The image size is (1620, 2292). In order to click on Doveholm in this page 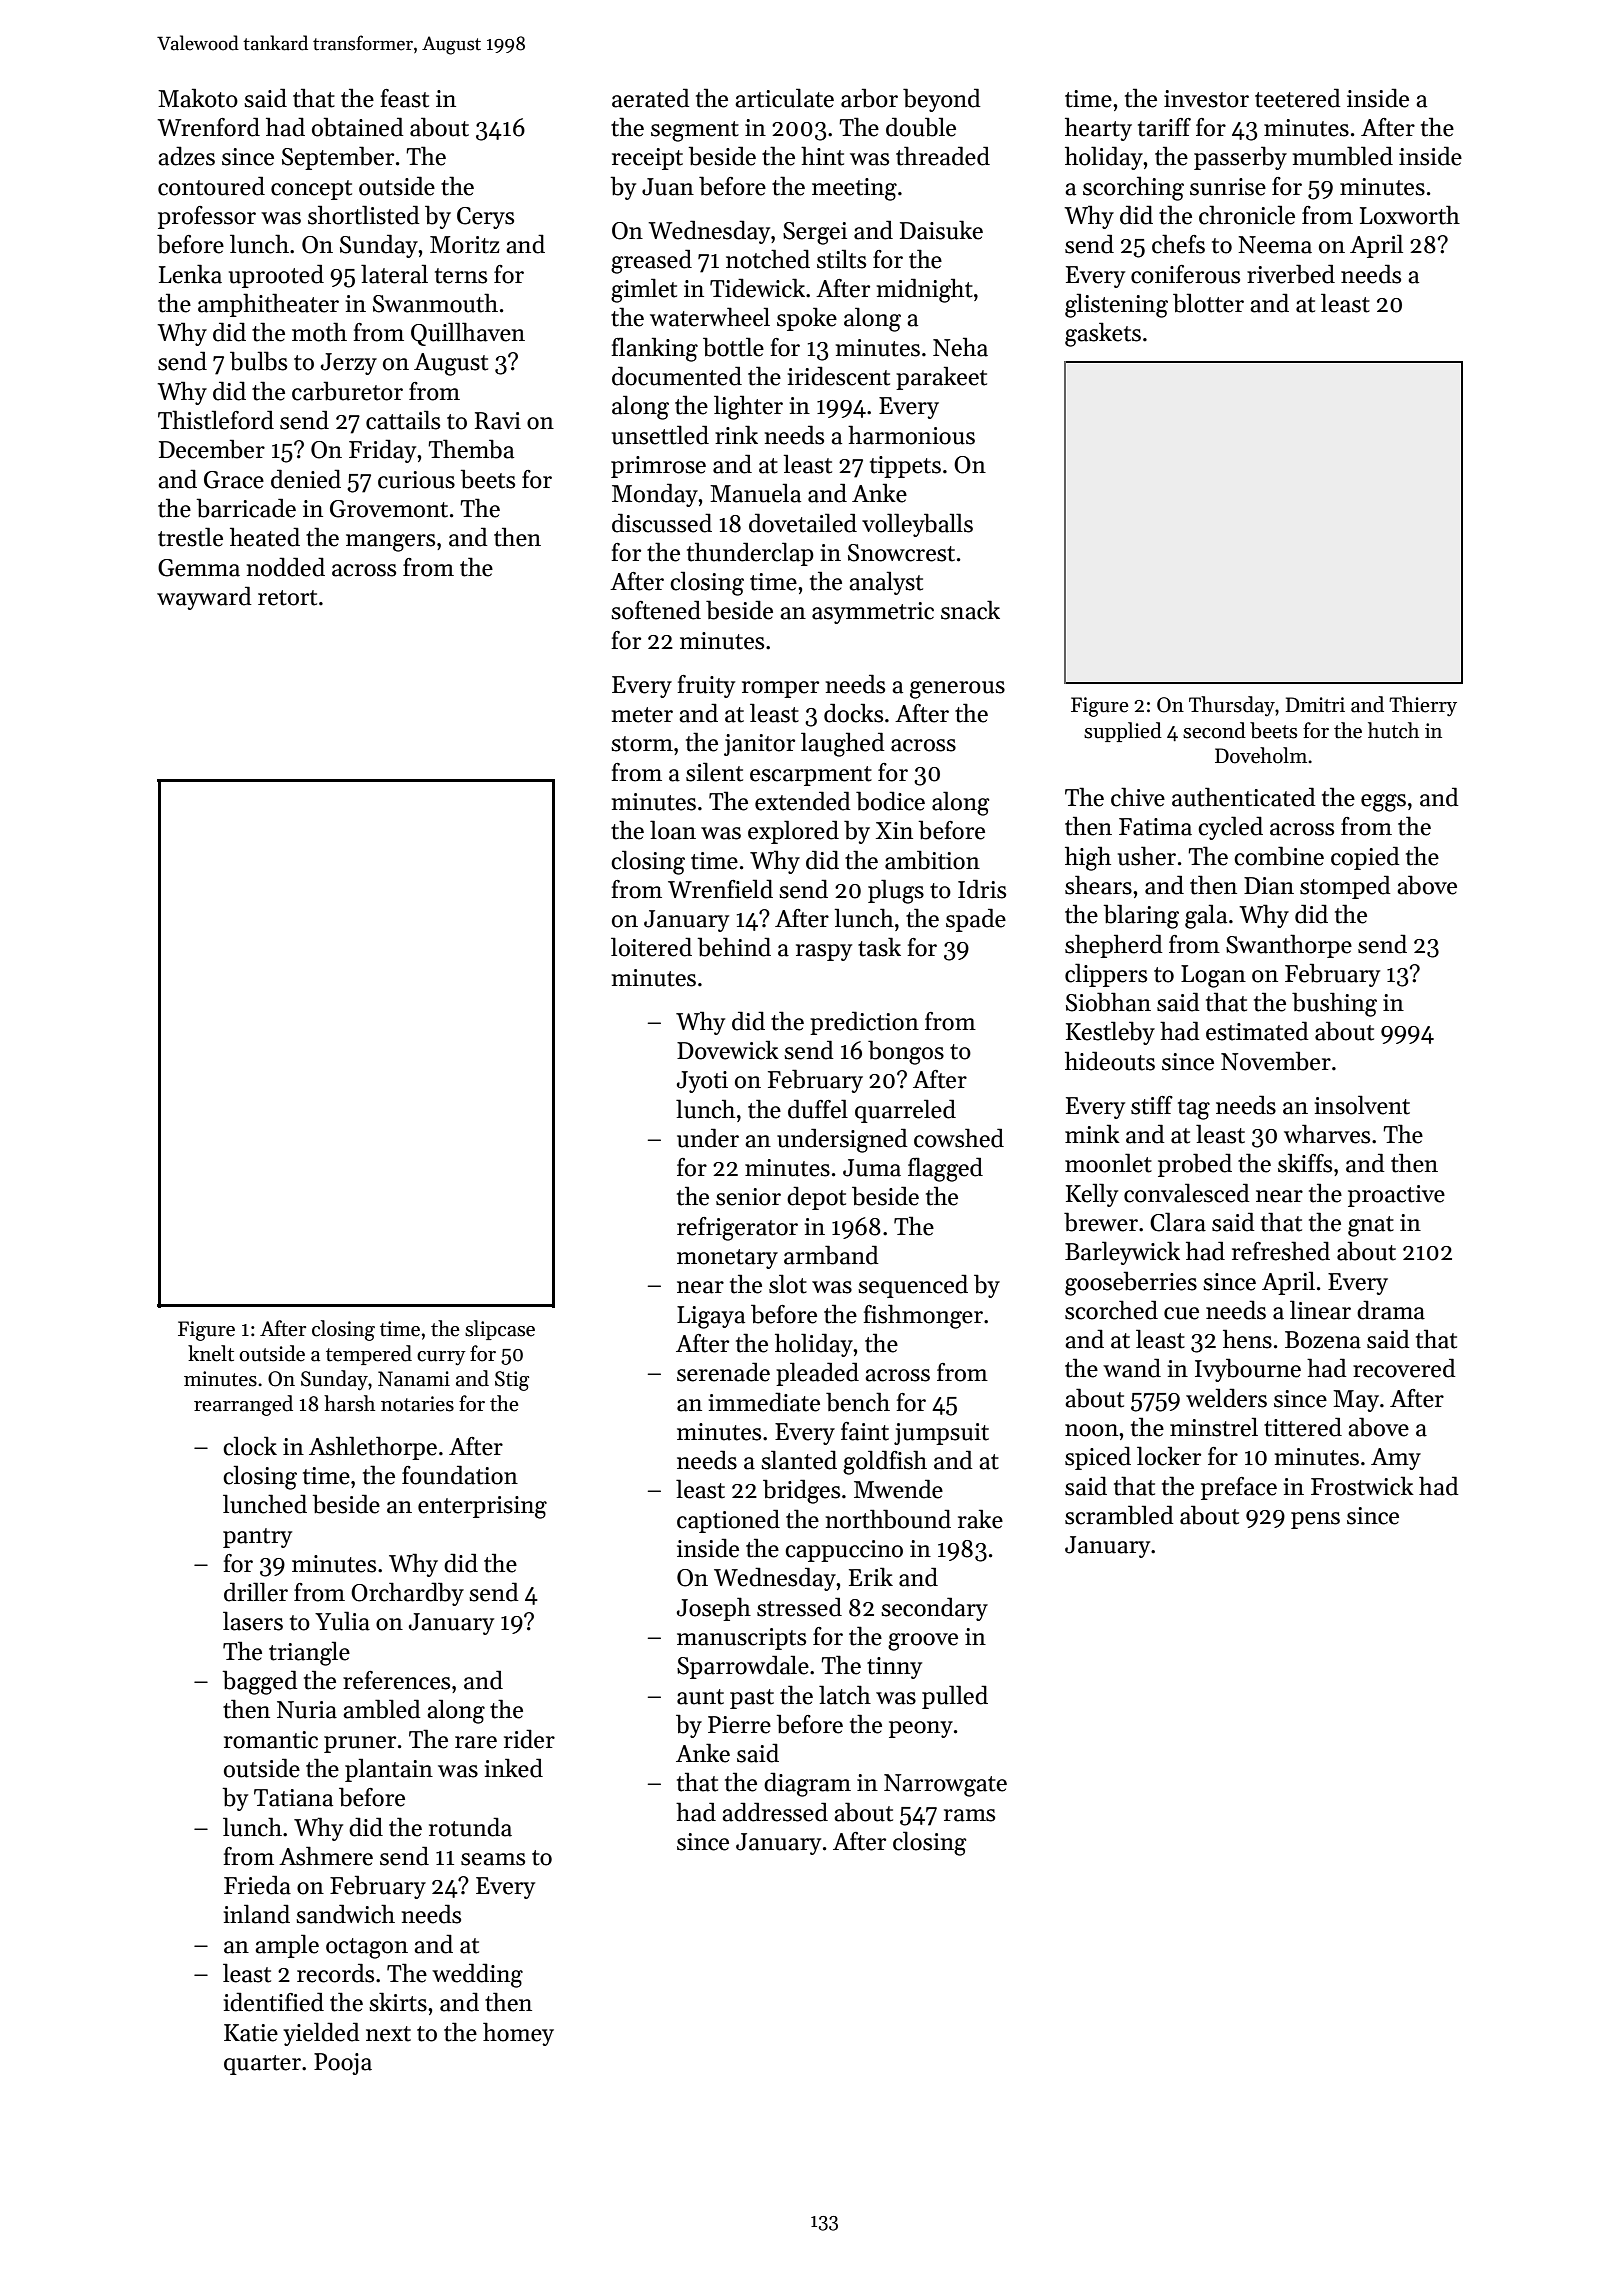, I will do `click(1261, 755)`.
